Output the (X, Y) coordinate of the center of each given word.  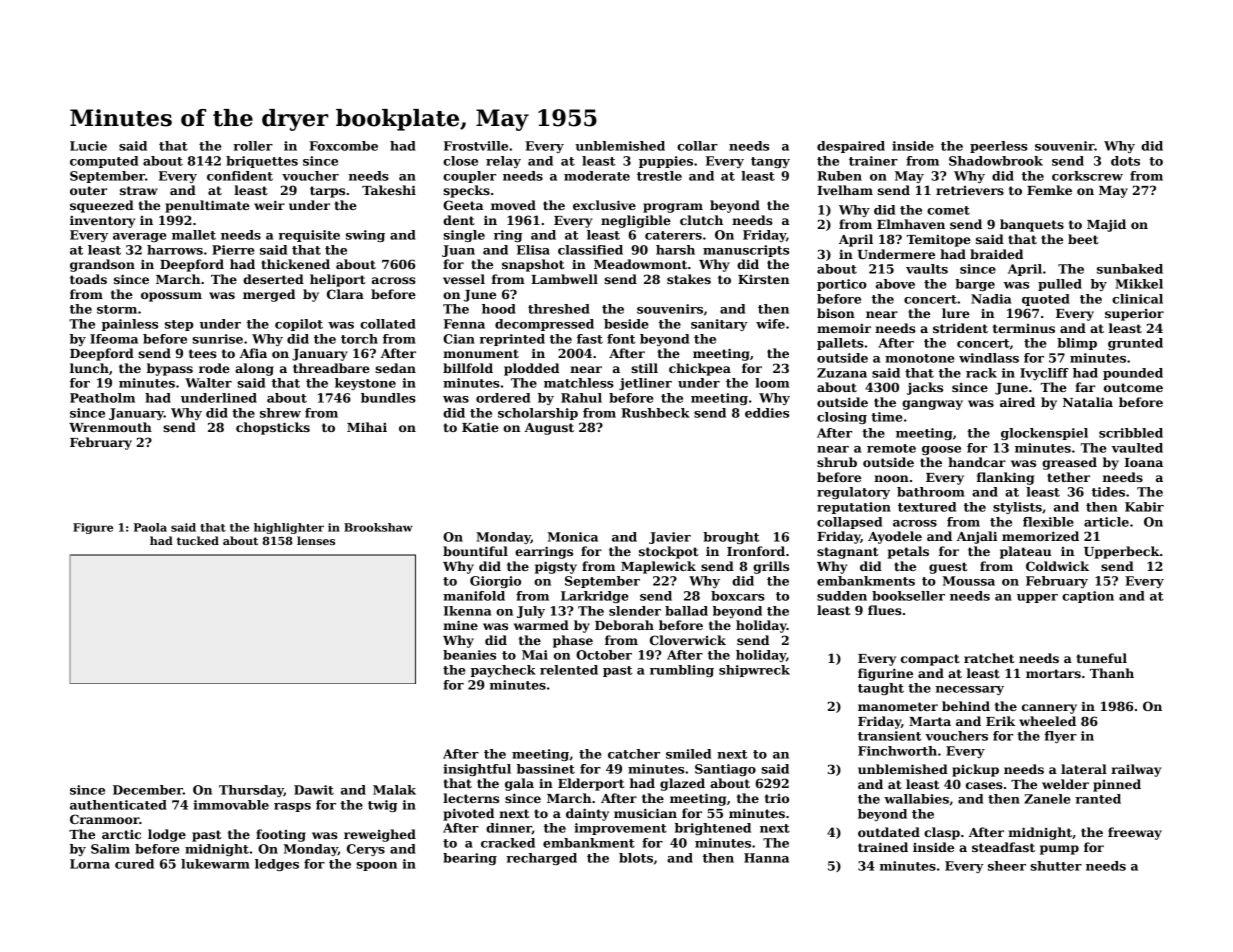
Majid (1106, 225)
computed (104, 162)
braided (996, 254)
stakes (689, 279)
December (148, 790)
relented (569, 670)
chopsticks (273, 428)
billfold (468, 368)
